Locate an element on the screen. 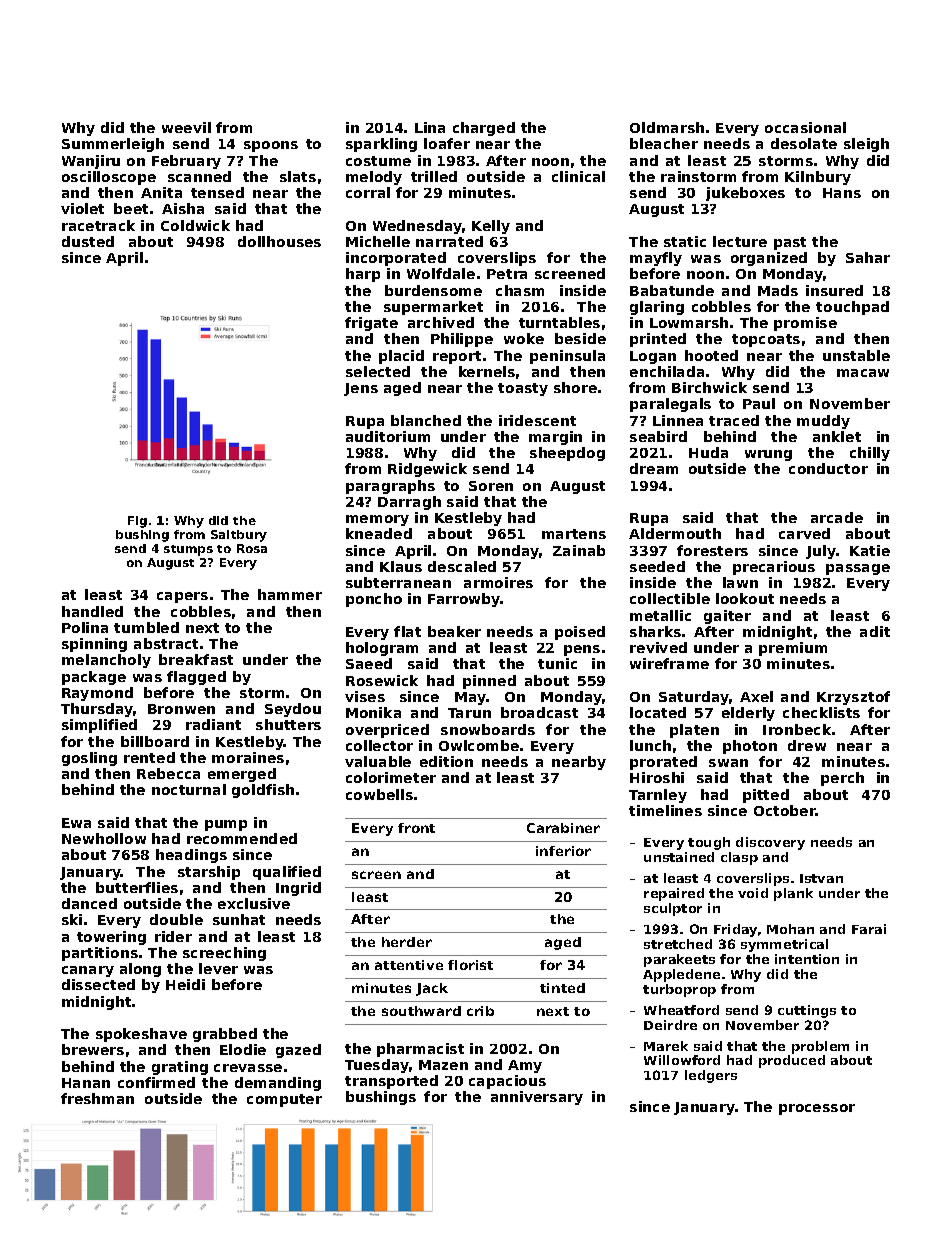 The width and height of the screenshot is (952, 1233). charged is located at coordinates (484, 129).
